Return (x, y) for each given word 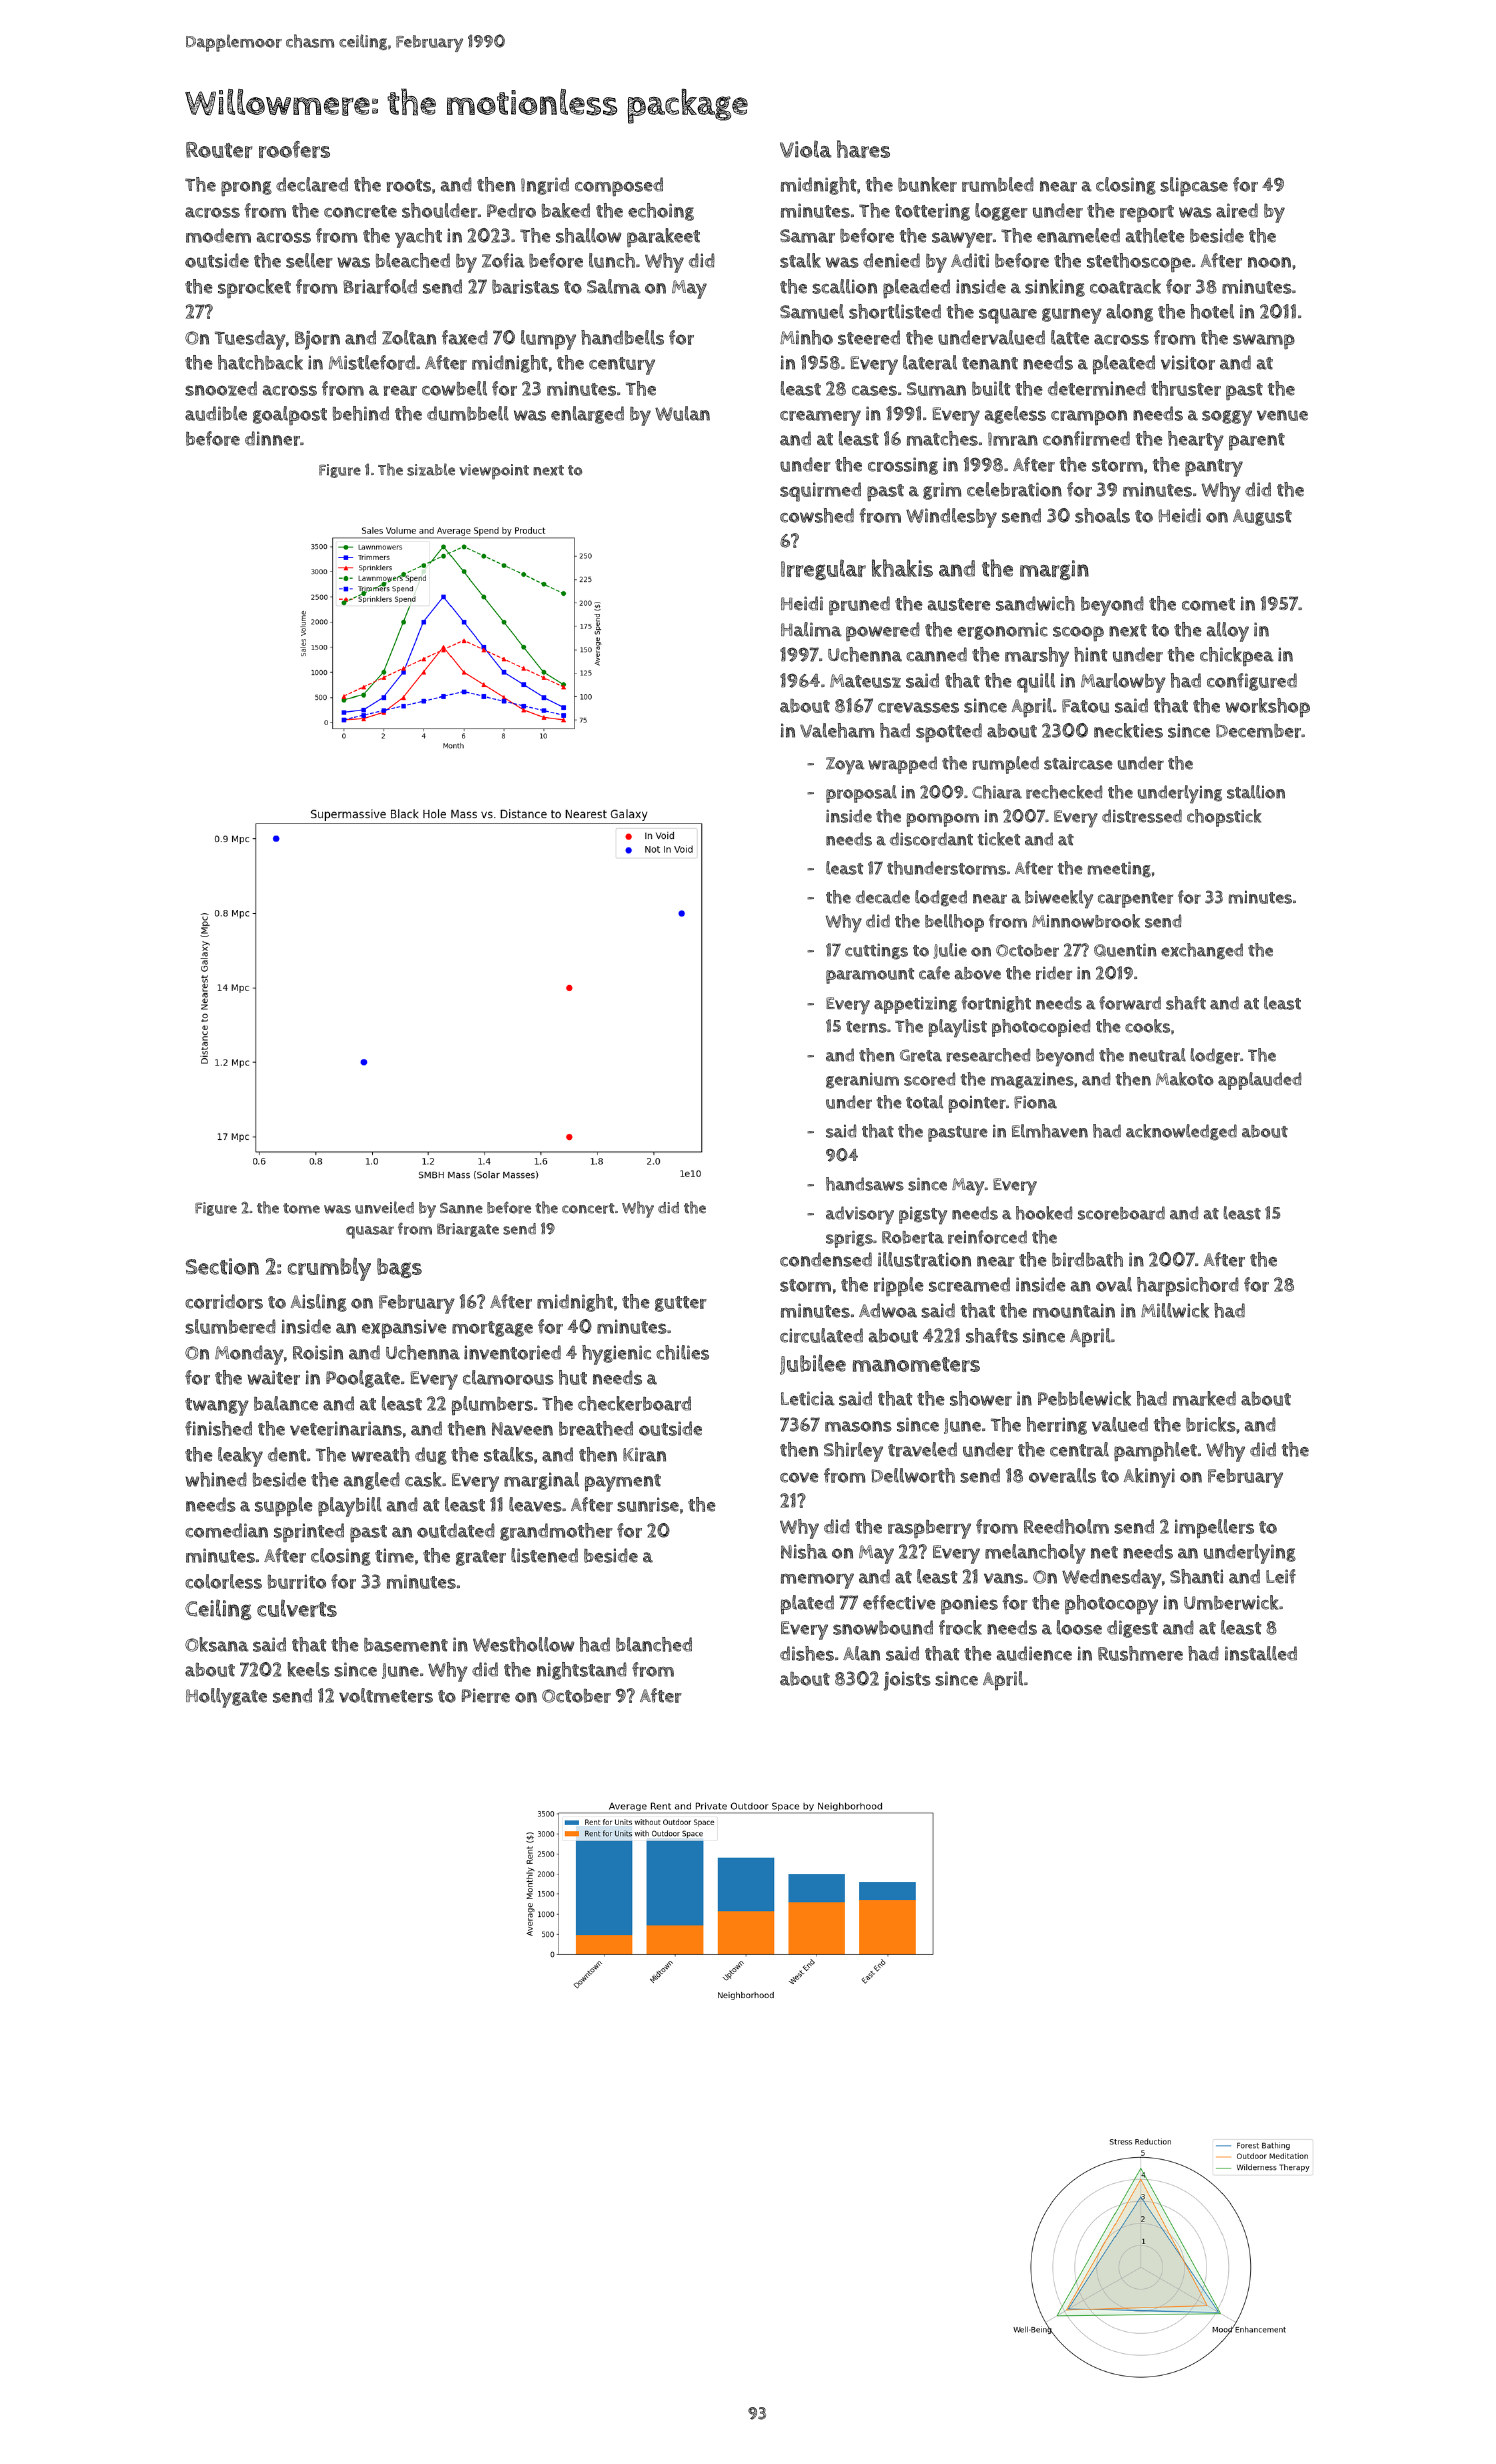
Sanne (461, 1208)
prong (246, 188)
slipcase (1194, 186)
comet (1208, 604)
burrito (297, 1581)
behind (361, 413)
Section (222, 1266)
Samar (807, 236)
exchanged (1202, 951)
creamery (820, 418)
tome (301, 1208)
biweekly (1059, 899)
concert (588, 1208)
